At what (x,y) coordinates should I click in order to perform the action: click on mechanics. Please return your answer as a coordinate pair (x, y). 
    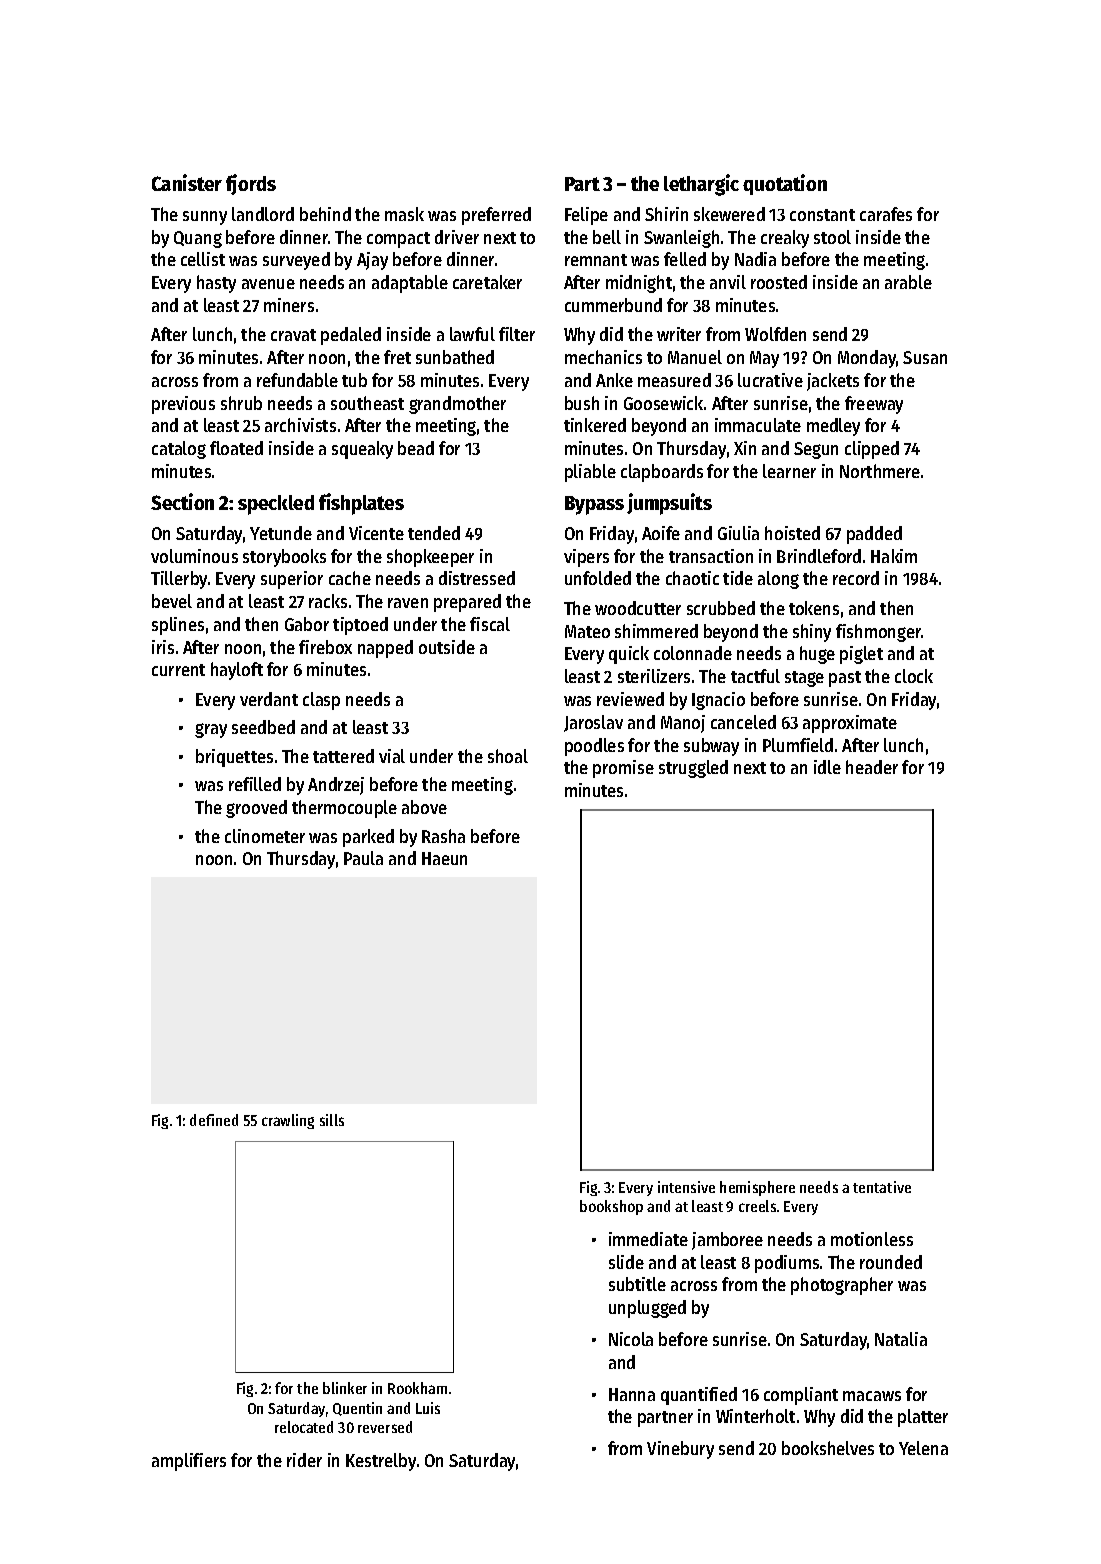
    Looking at the image, I should click on (603, 357).
